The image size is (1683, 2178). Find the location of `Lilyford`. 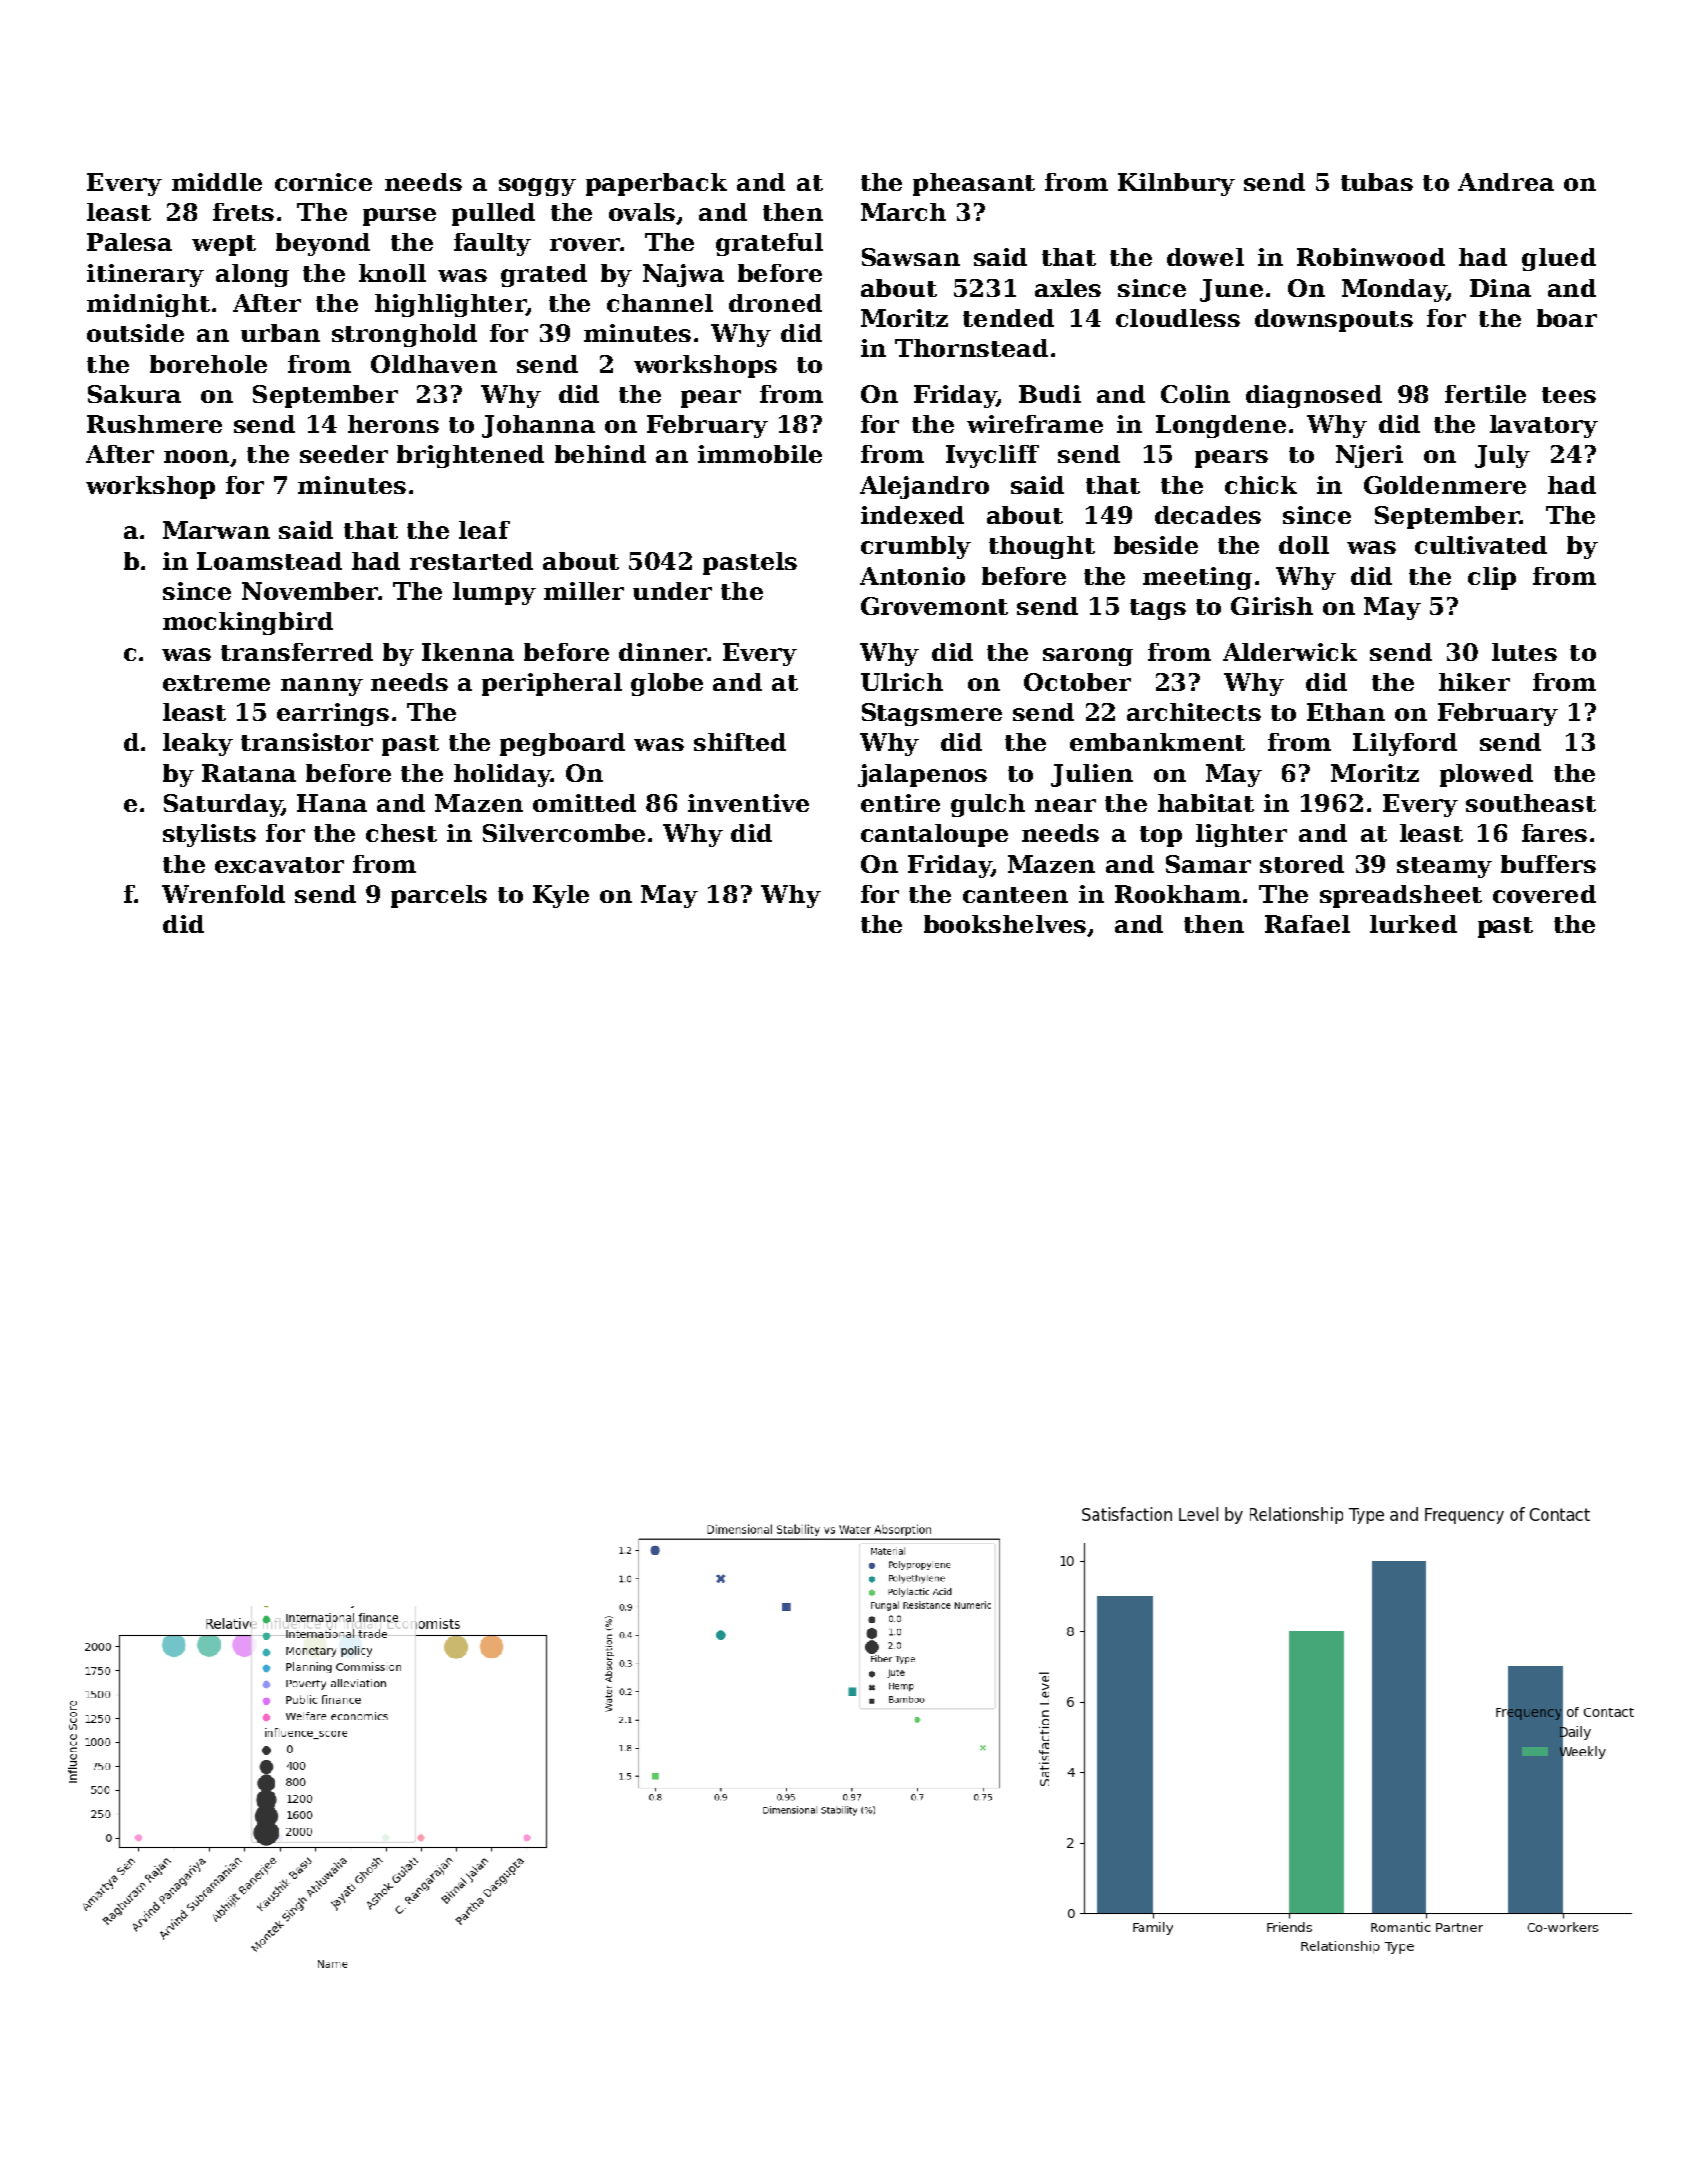

Lilyford is located at coordinates (1405, 744).
